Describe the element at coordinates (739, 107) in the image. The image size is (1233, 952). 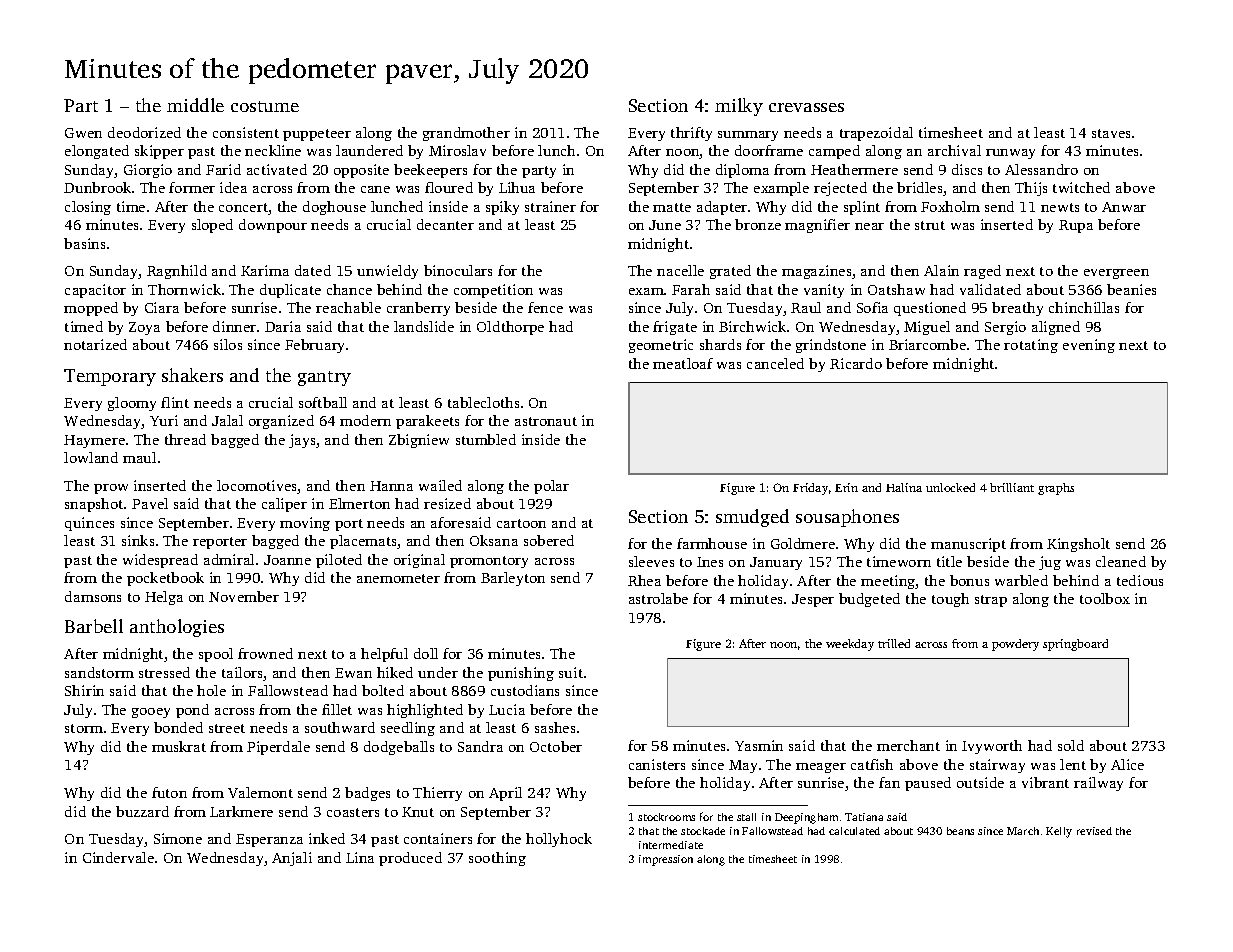
I see `milky` at that location.
